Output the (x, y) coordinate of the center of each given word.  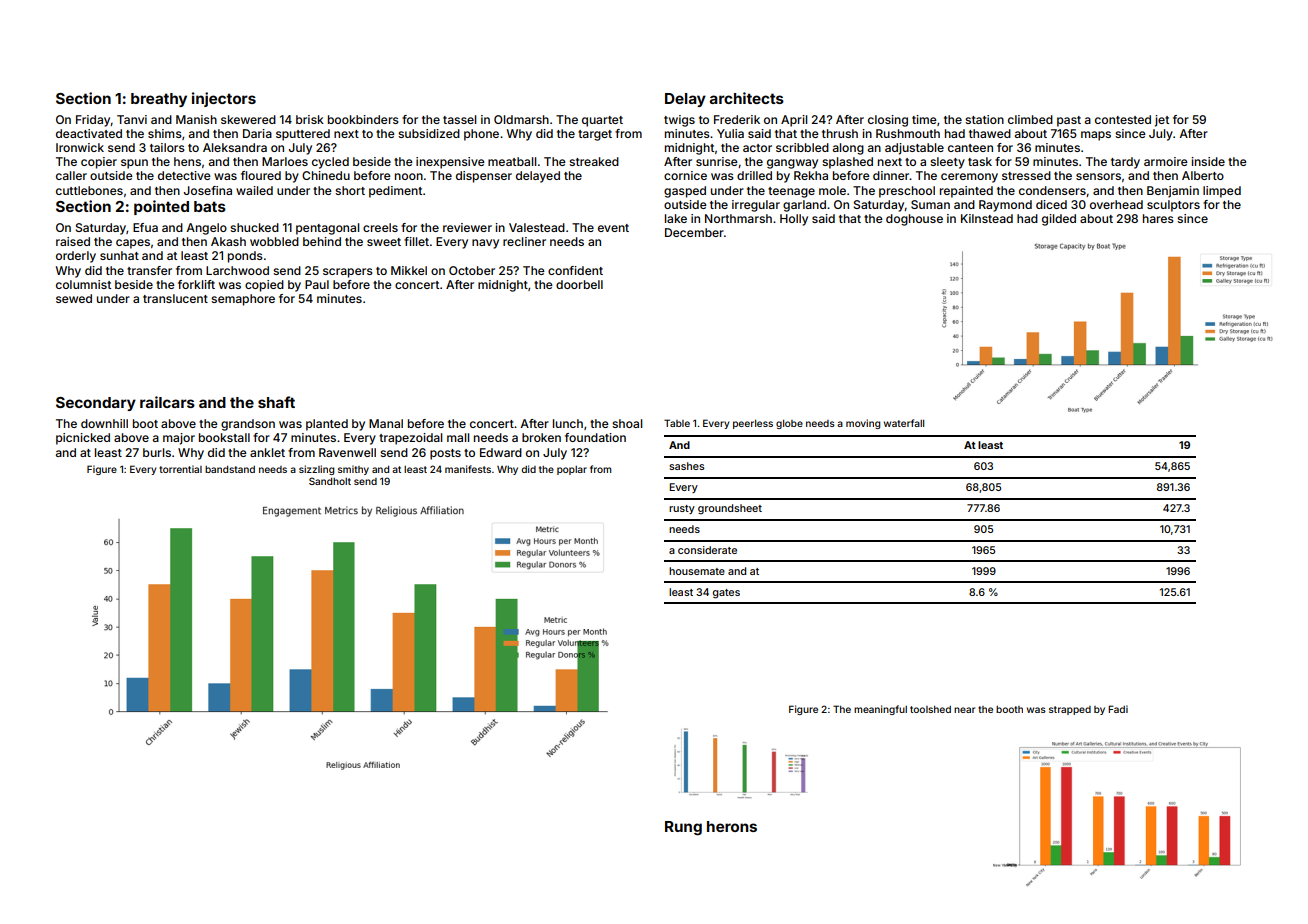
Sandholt (330, 481)
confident (575, 270)
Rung (683, 828)
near (964, 710)
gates (726, 594)
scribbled (802, 147)
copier (99, 163)
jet (1162, 121)
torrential (180, 469)
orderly (76, 257)
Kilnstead (987, 218)
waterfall (904, 423)
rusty (682, 509)
